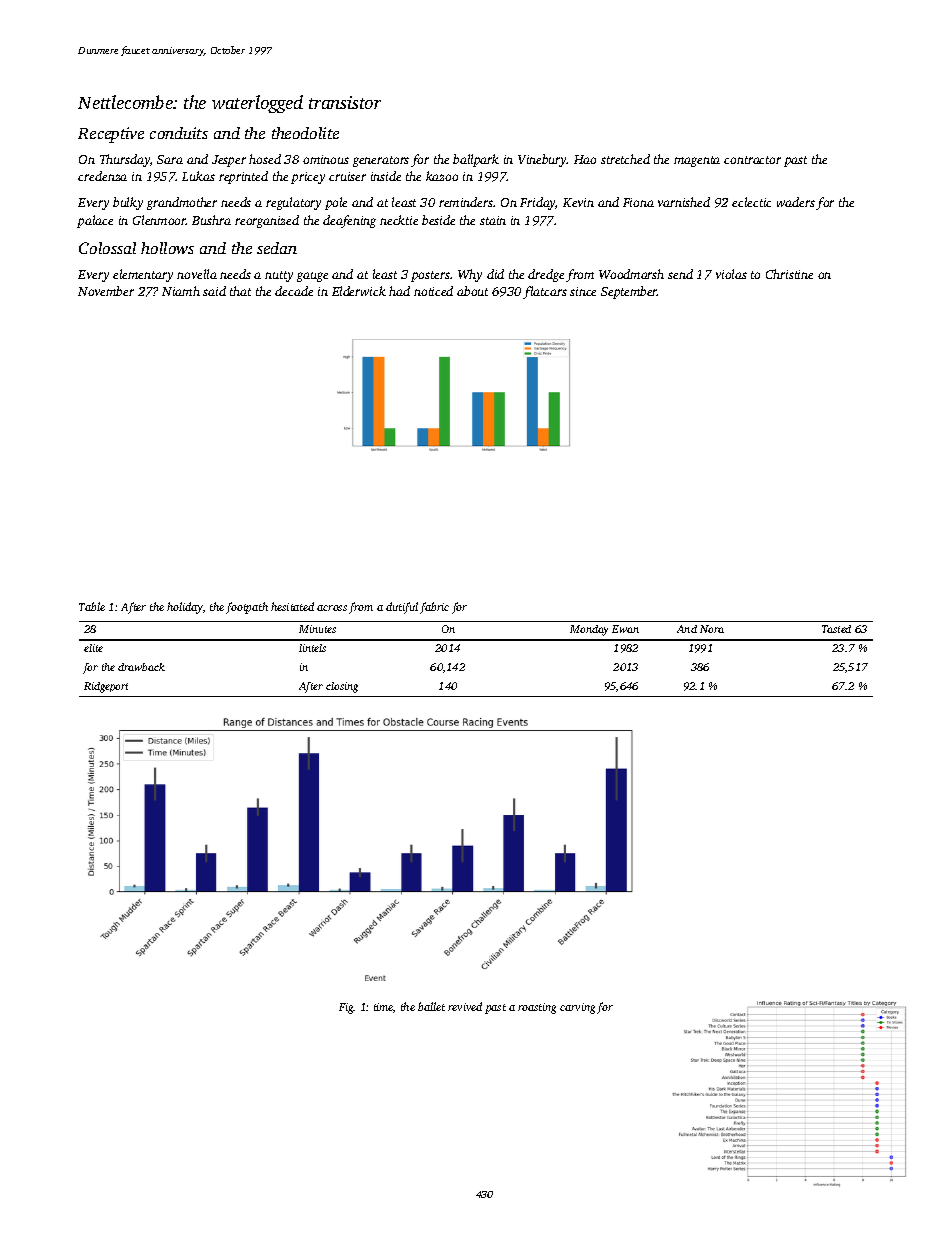 This page has height=1233, width=952. I want to click on hesitated, so click(292, 606).
